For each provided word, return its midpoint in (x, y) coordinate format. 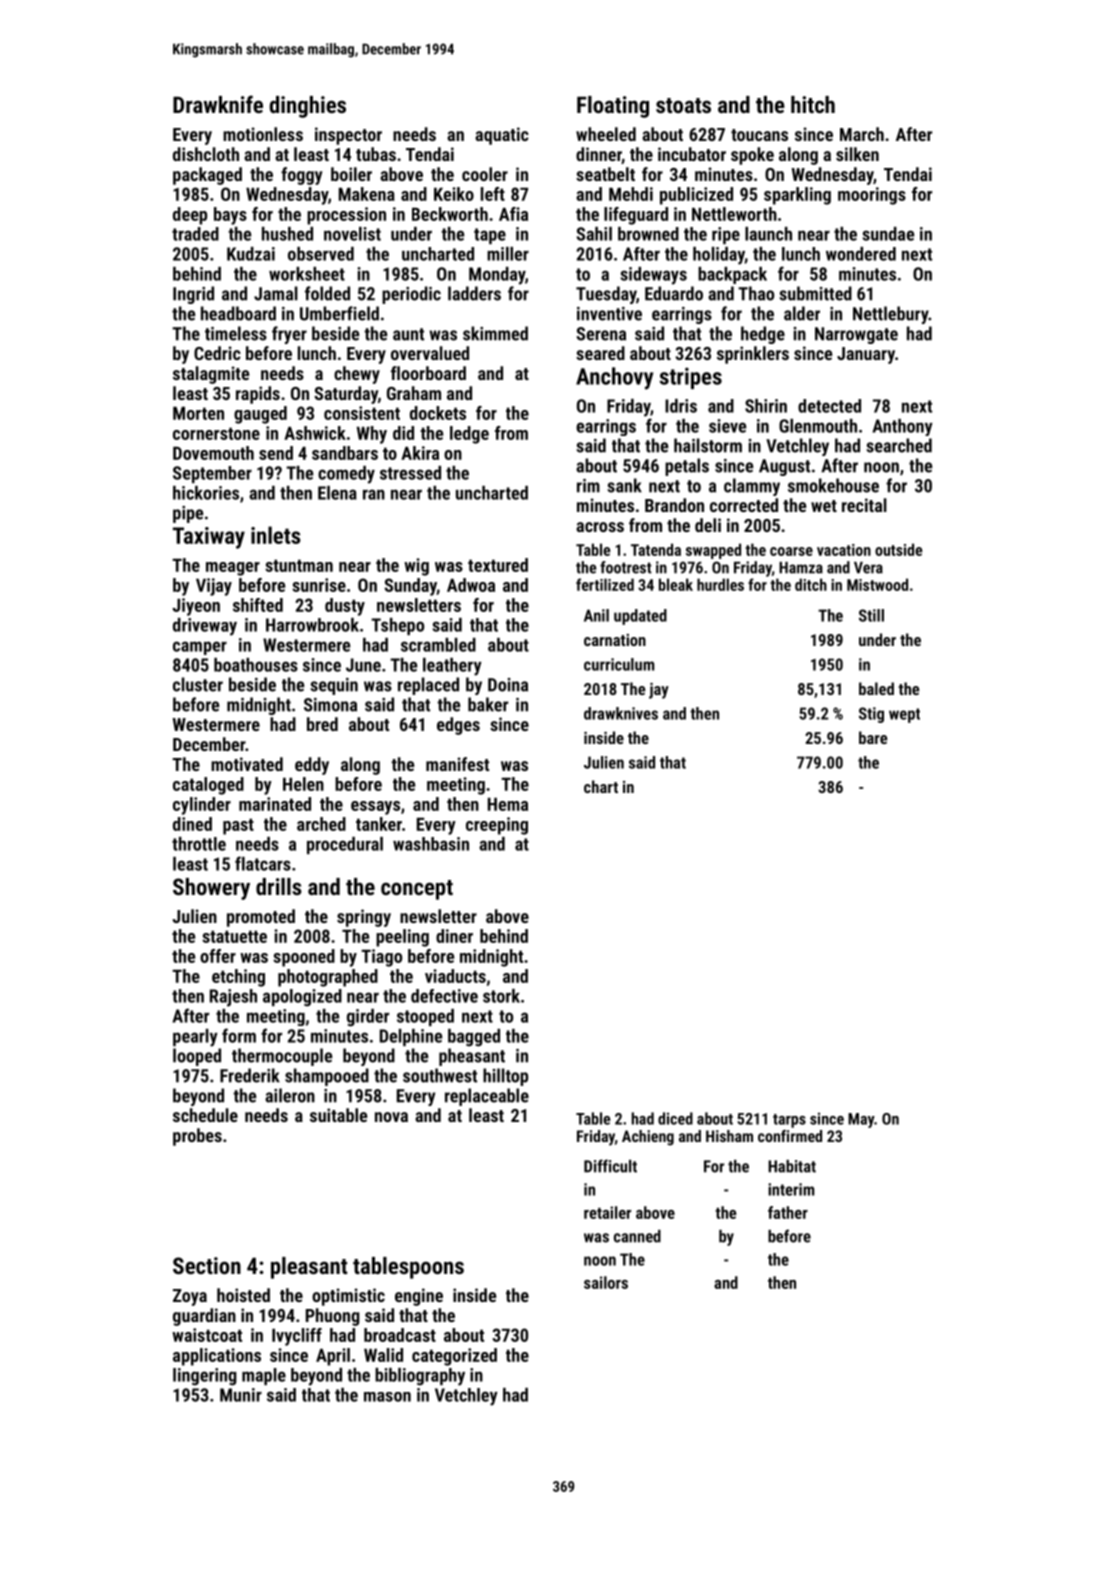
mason (387, 1397)
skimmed (495, 333)
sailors (606, 1282)
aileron (290, 1095)
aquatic (502, 136)
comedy (346, 475)
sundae (888, 234)
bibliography (420, 1377)
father (788, 1212)
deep (190, 216)
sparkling (797, 196)
